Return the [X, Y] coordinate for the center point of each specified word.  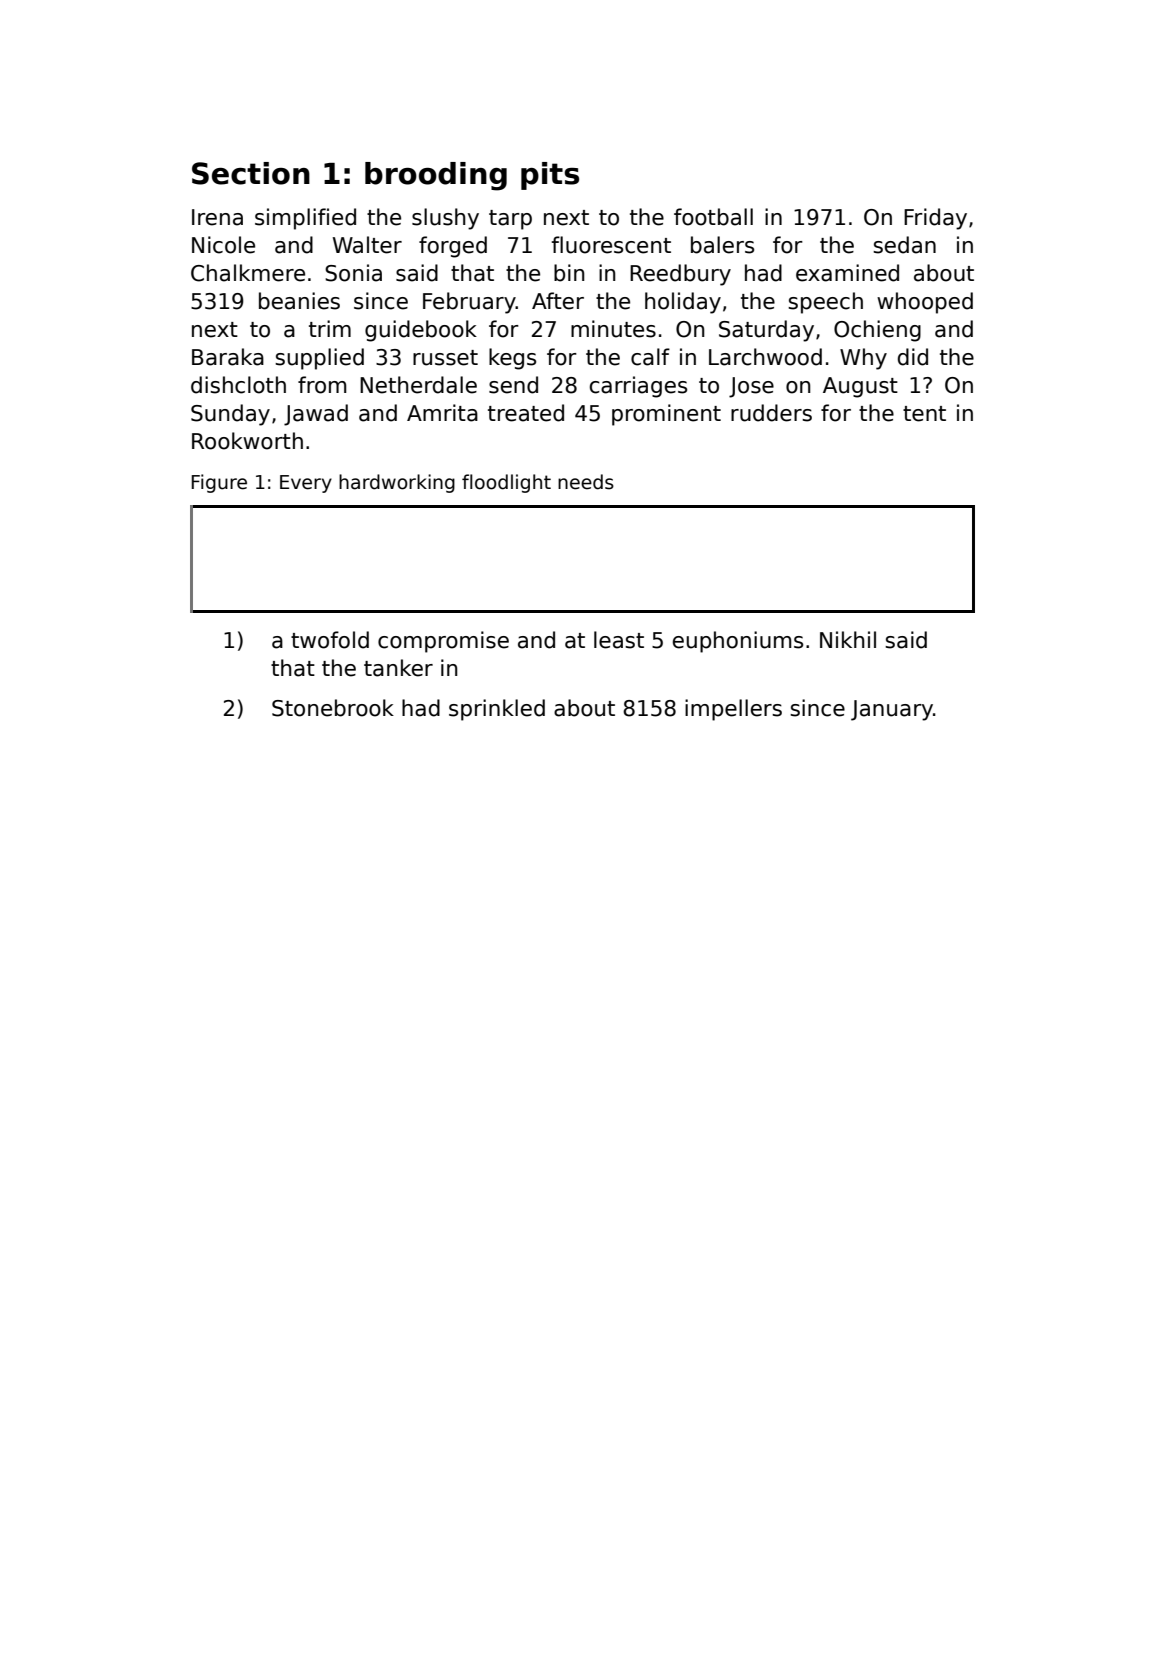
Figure [219, 483]
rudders [771, 413]
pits [550, 176]
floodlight [506, 483]
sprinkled [497, 710]
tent [924, 414]
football [713, 217]
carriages [638, 387]
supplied [319, 359]
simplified [305, 219]
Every [306, 484]
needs [586, 482]
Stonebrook [333, 708]
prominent [666, 415]
